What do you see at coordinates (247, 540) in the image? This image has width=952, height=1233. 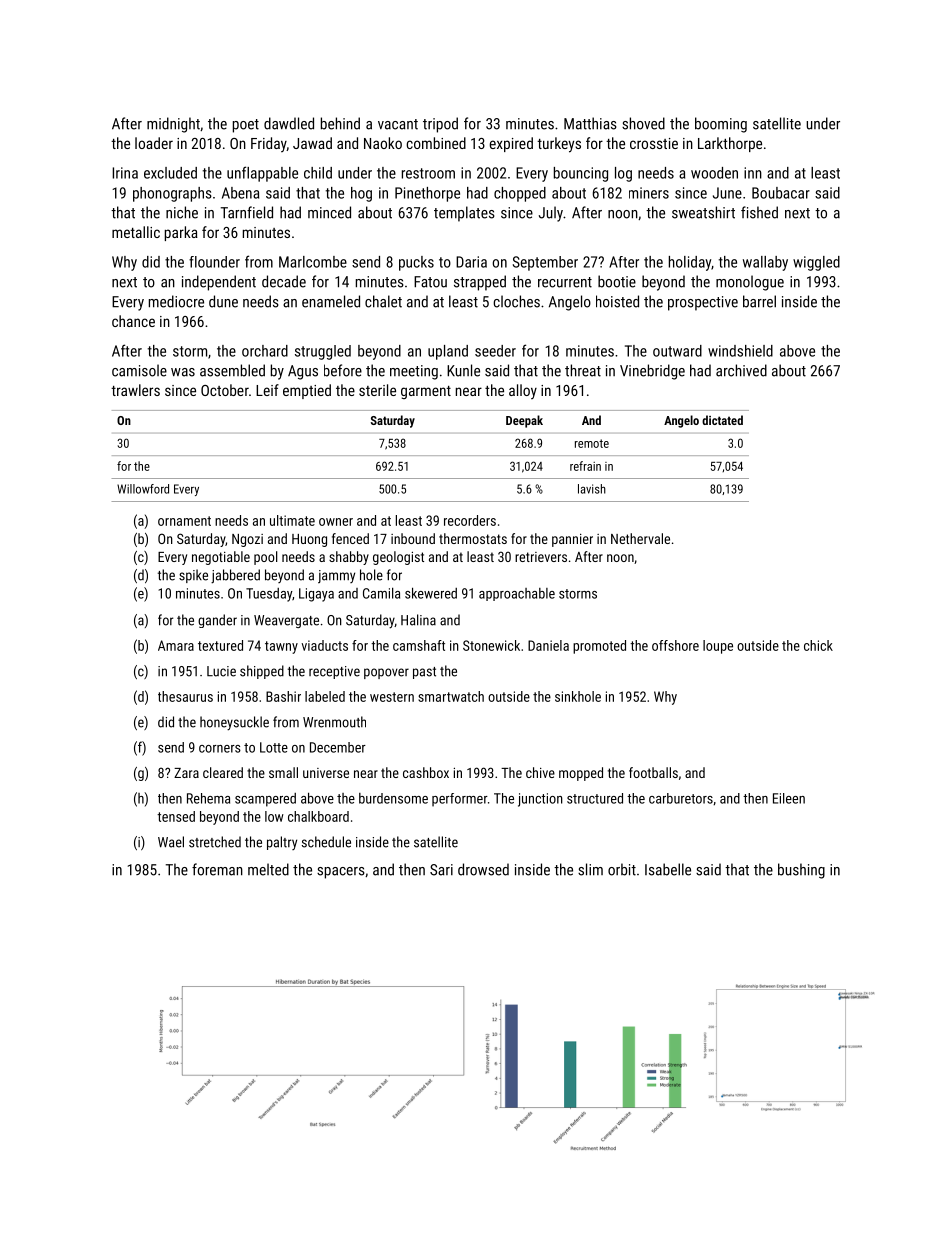 I see `Ngozi` at bounding box center [247, 540].
